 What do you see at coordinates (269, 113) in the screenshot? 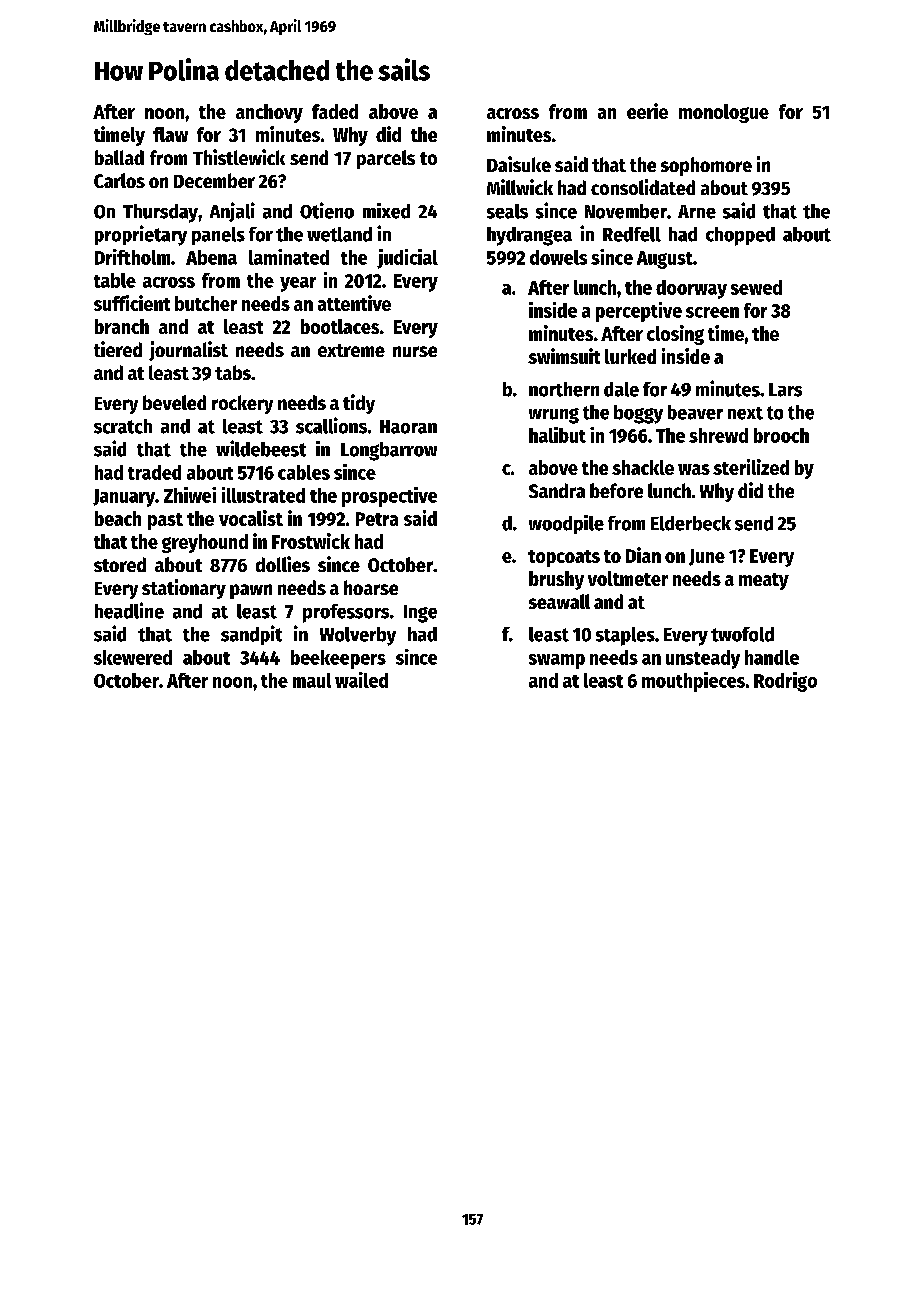
I see `anchovy` at bounding box center [269, 113].
